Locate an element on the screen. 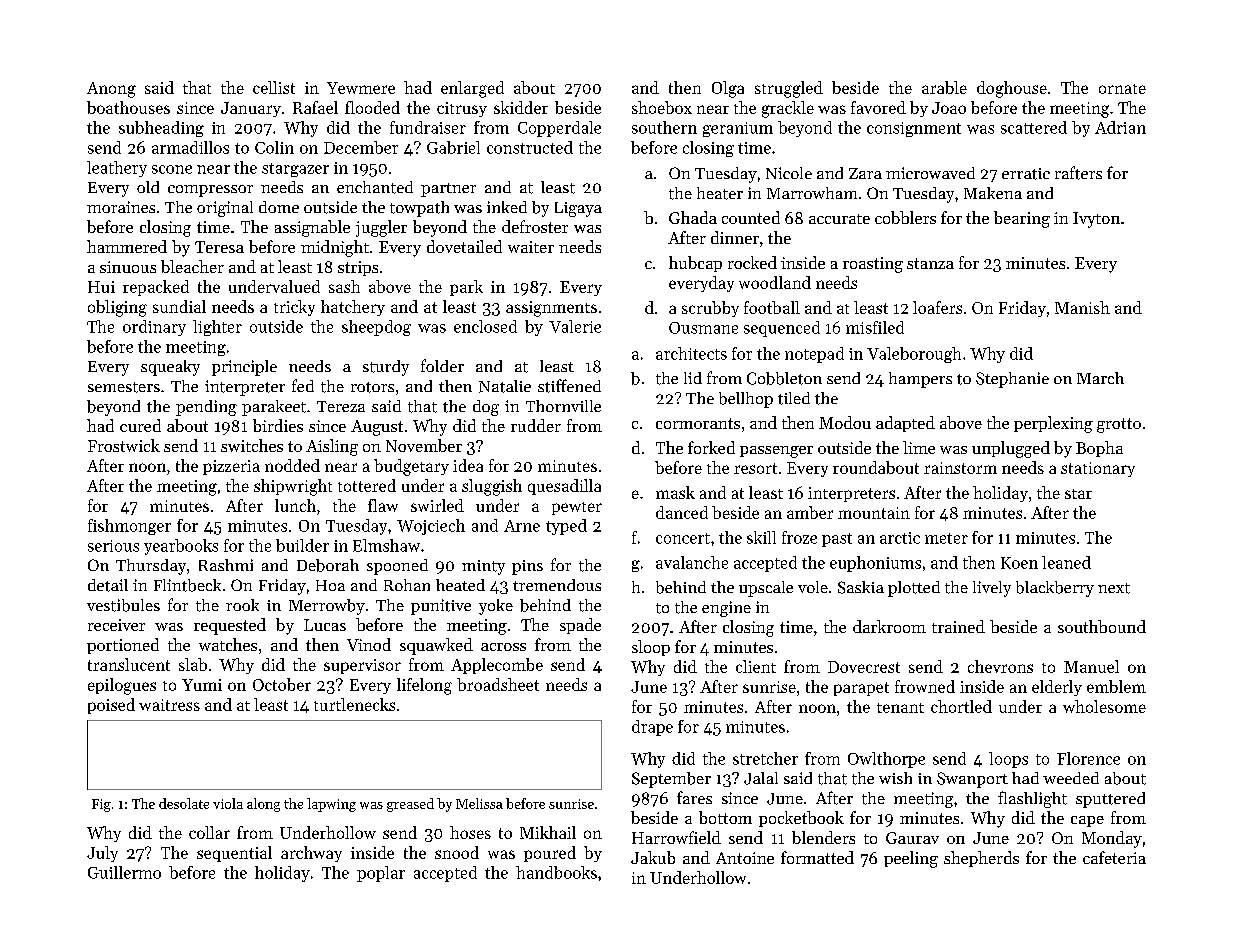 The height and width of the screenshot is (952, 1233). squeaky is located at coordinates (170, 368).
